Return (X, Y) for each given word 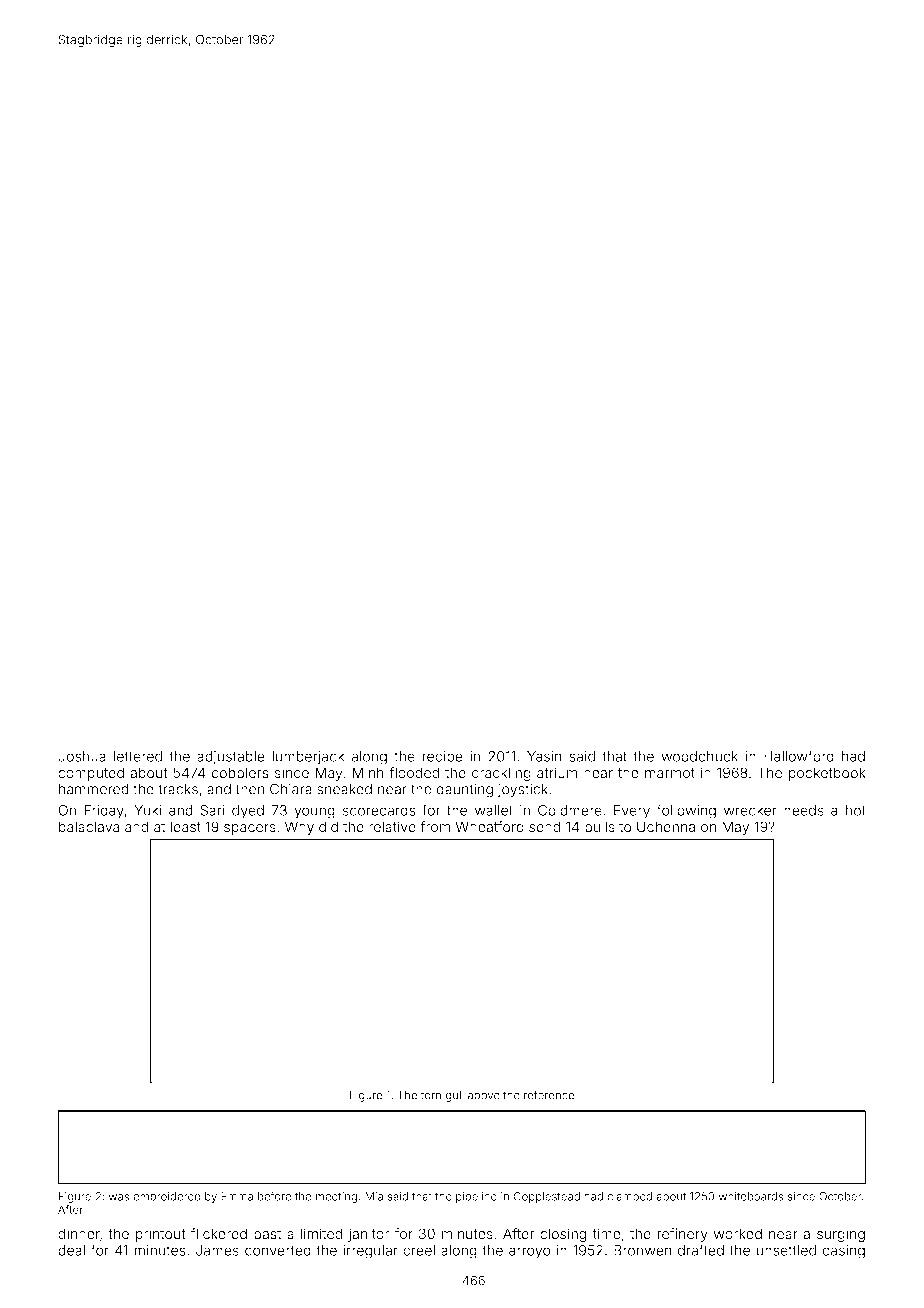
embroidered (167, 1196)
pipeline (476, 1197)
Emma (237, 1196)
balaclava (89, 827)
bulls (600, 827)
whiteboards (751, 1196)
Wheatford (490, 827)
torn (431, 1095)
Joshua (82, 756)
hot (856, 810)
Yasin (544, 756)
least (186, 827)
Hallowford (799, 756)
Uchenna (666, 827)
